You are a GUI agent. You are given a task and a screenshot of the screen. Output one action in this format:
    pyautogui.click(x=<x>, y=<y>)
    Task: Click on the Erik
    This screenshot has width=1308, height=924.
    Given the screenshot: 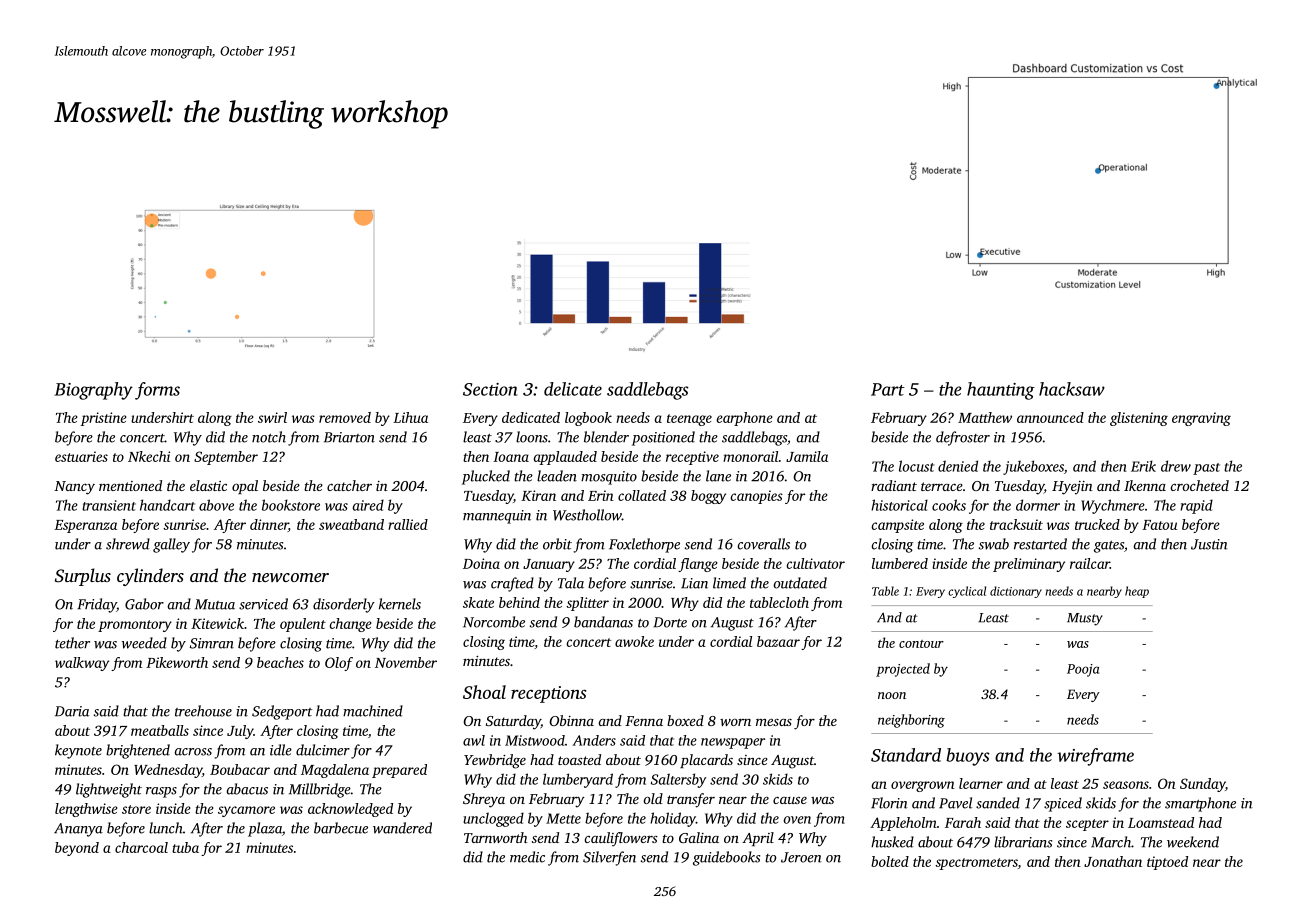 What is the action you would take?
    pyautogui.click(x=1143, y=466)
